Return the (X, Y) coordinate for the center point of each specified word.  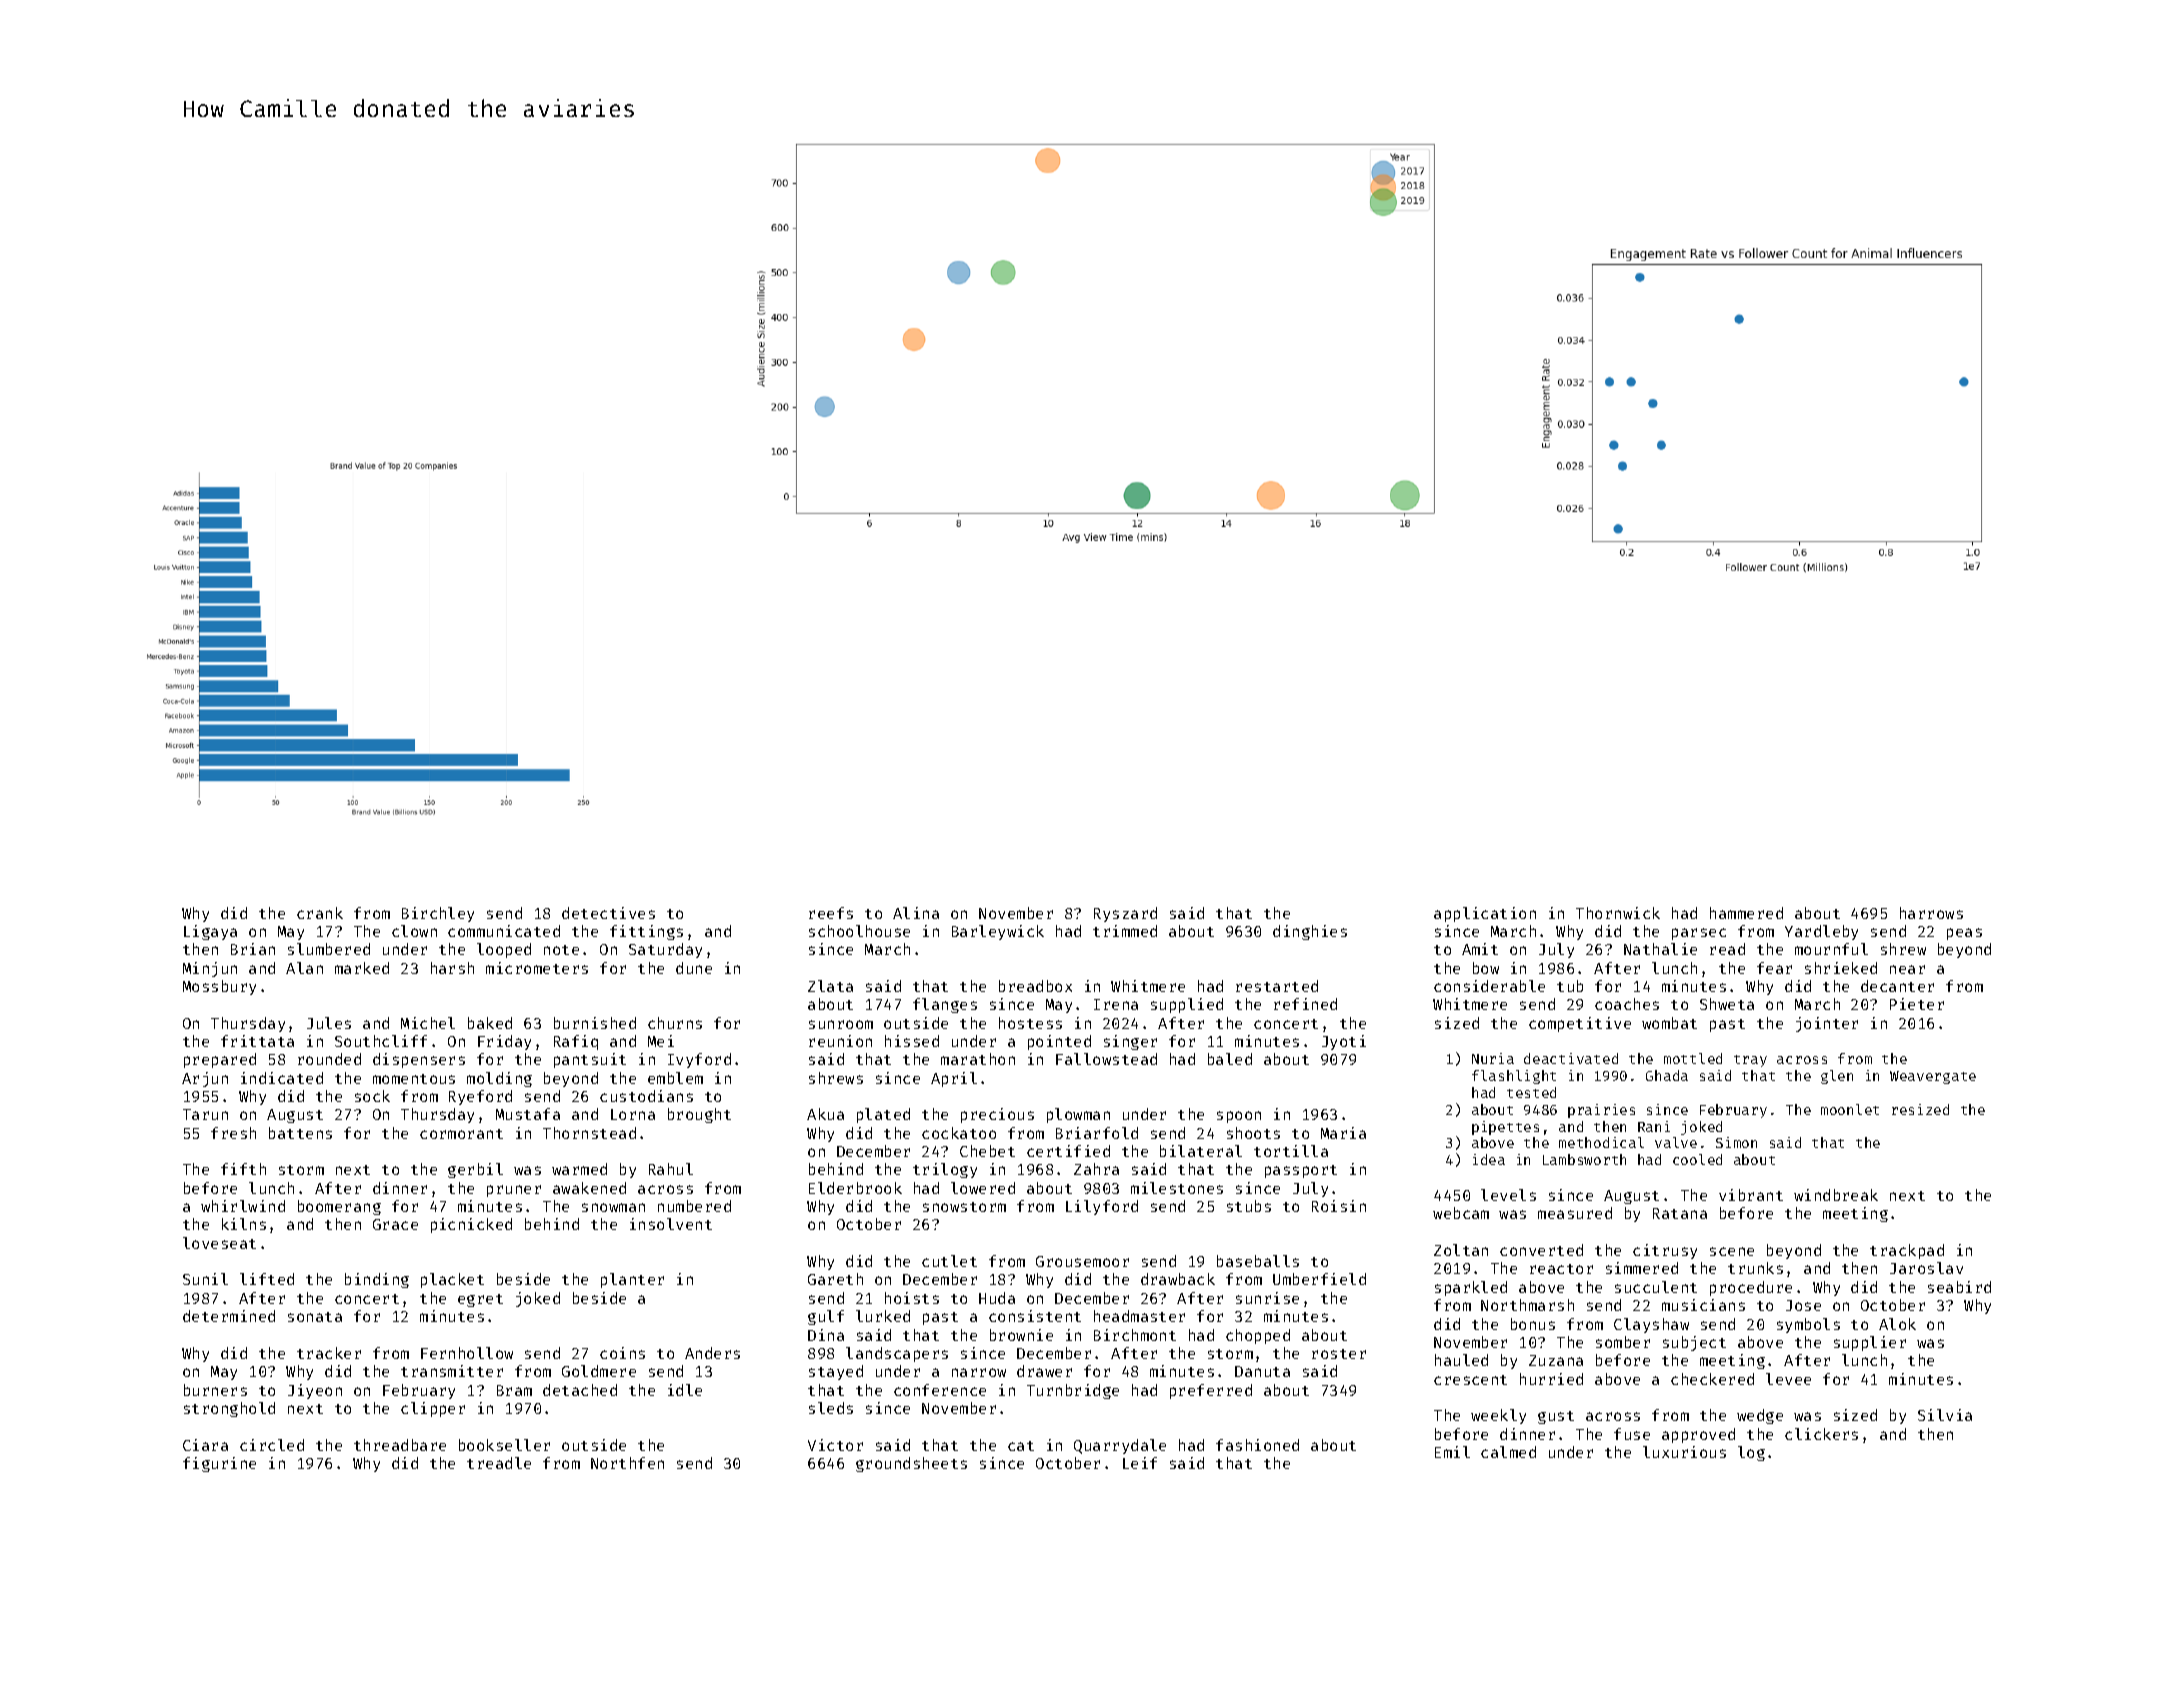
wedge (1760, 1416)
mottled (1693, 1058)
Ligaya (210, 932)
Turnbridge (1073, 1391)
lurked (883, 1316)
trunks (1755, 1268)
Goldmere (599, 1371)
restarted (1277, 986)
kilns (244, 1224)
